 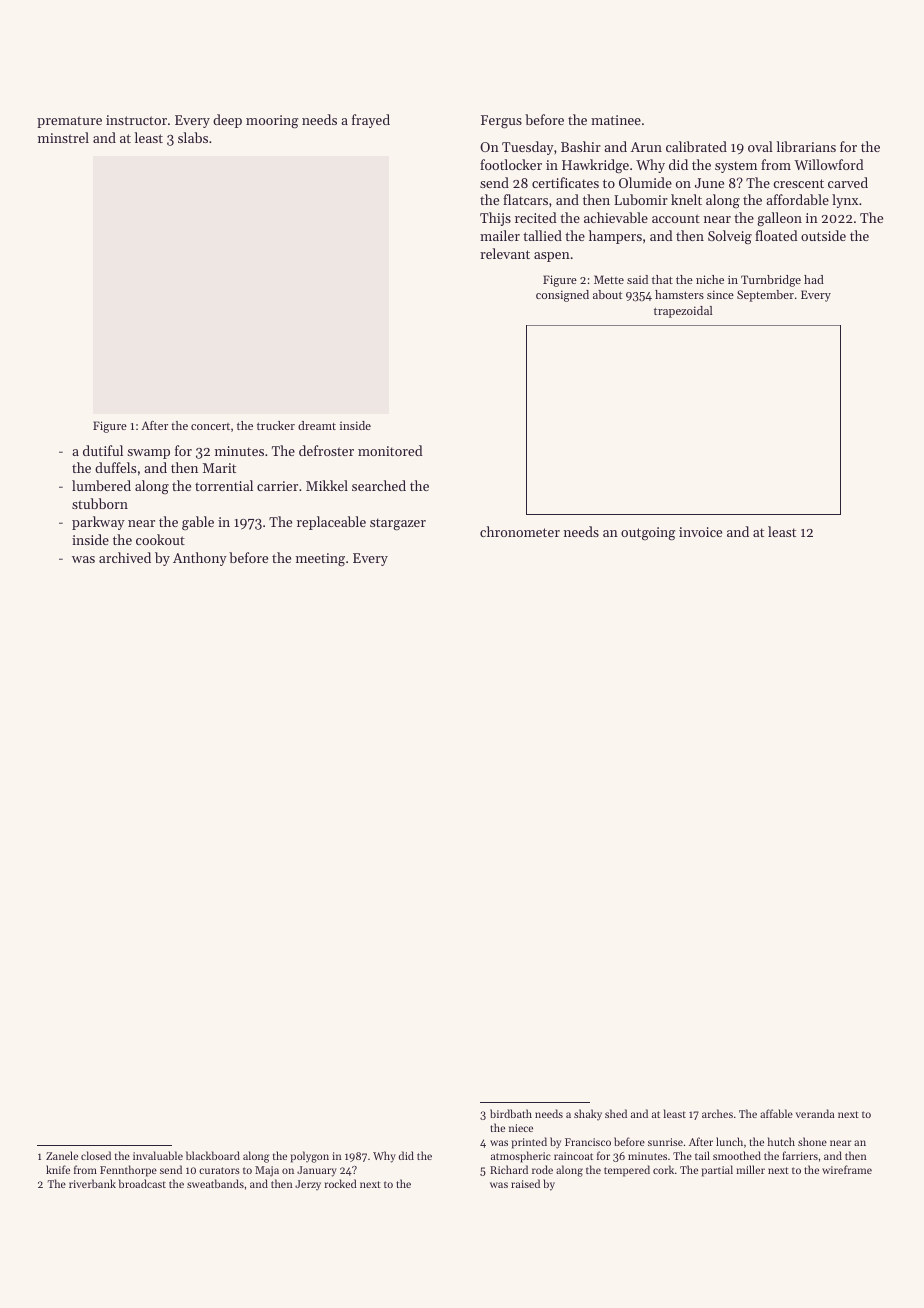 I want to click on veranda, so click(x=815, y=1113).
